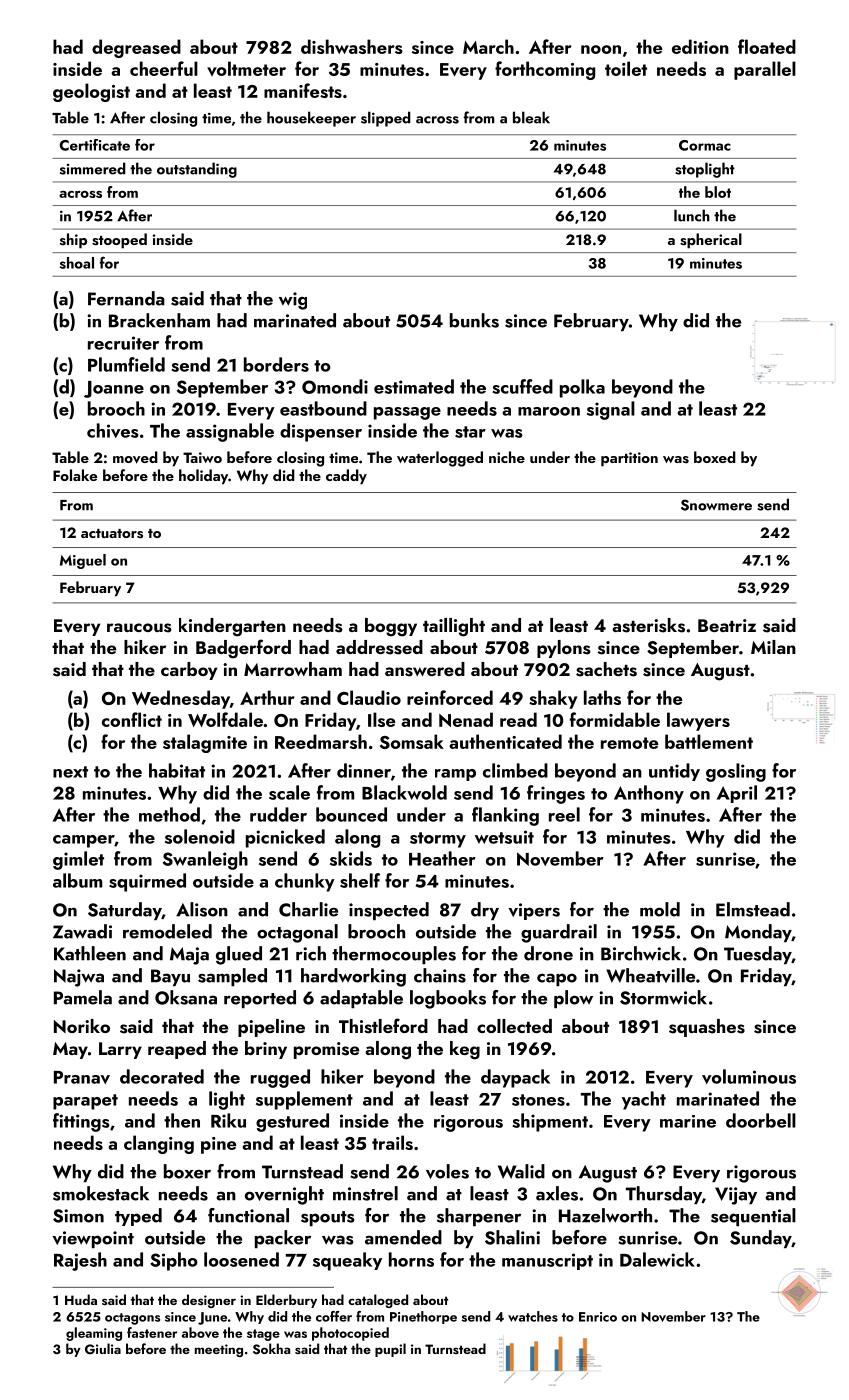  Describe the element at coordinates (197, 170) in the document. I see `outstanding` at that location.
